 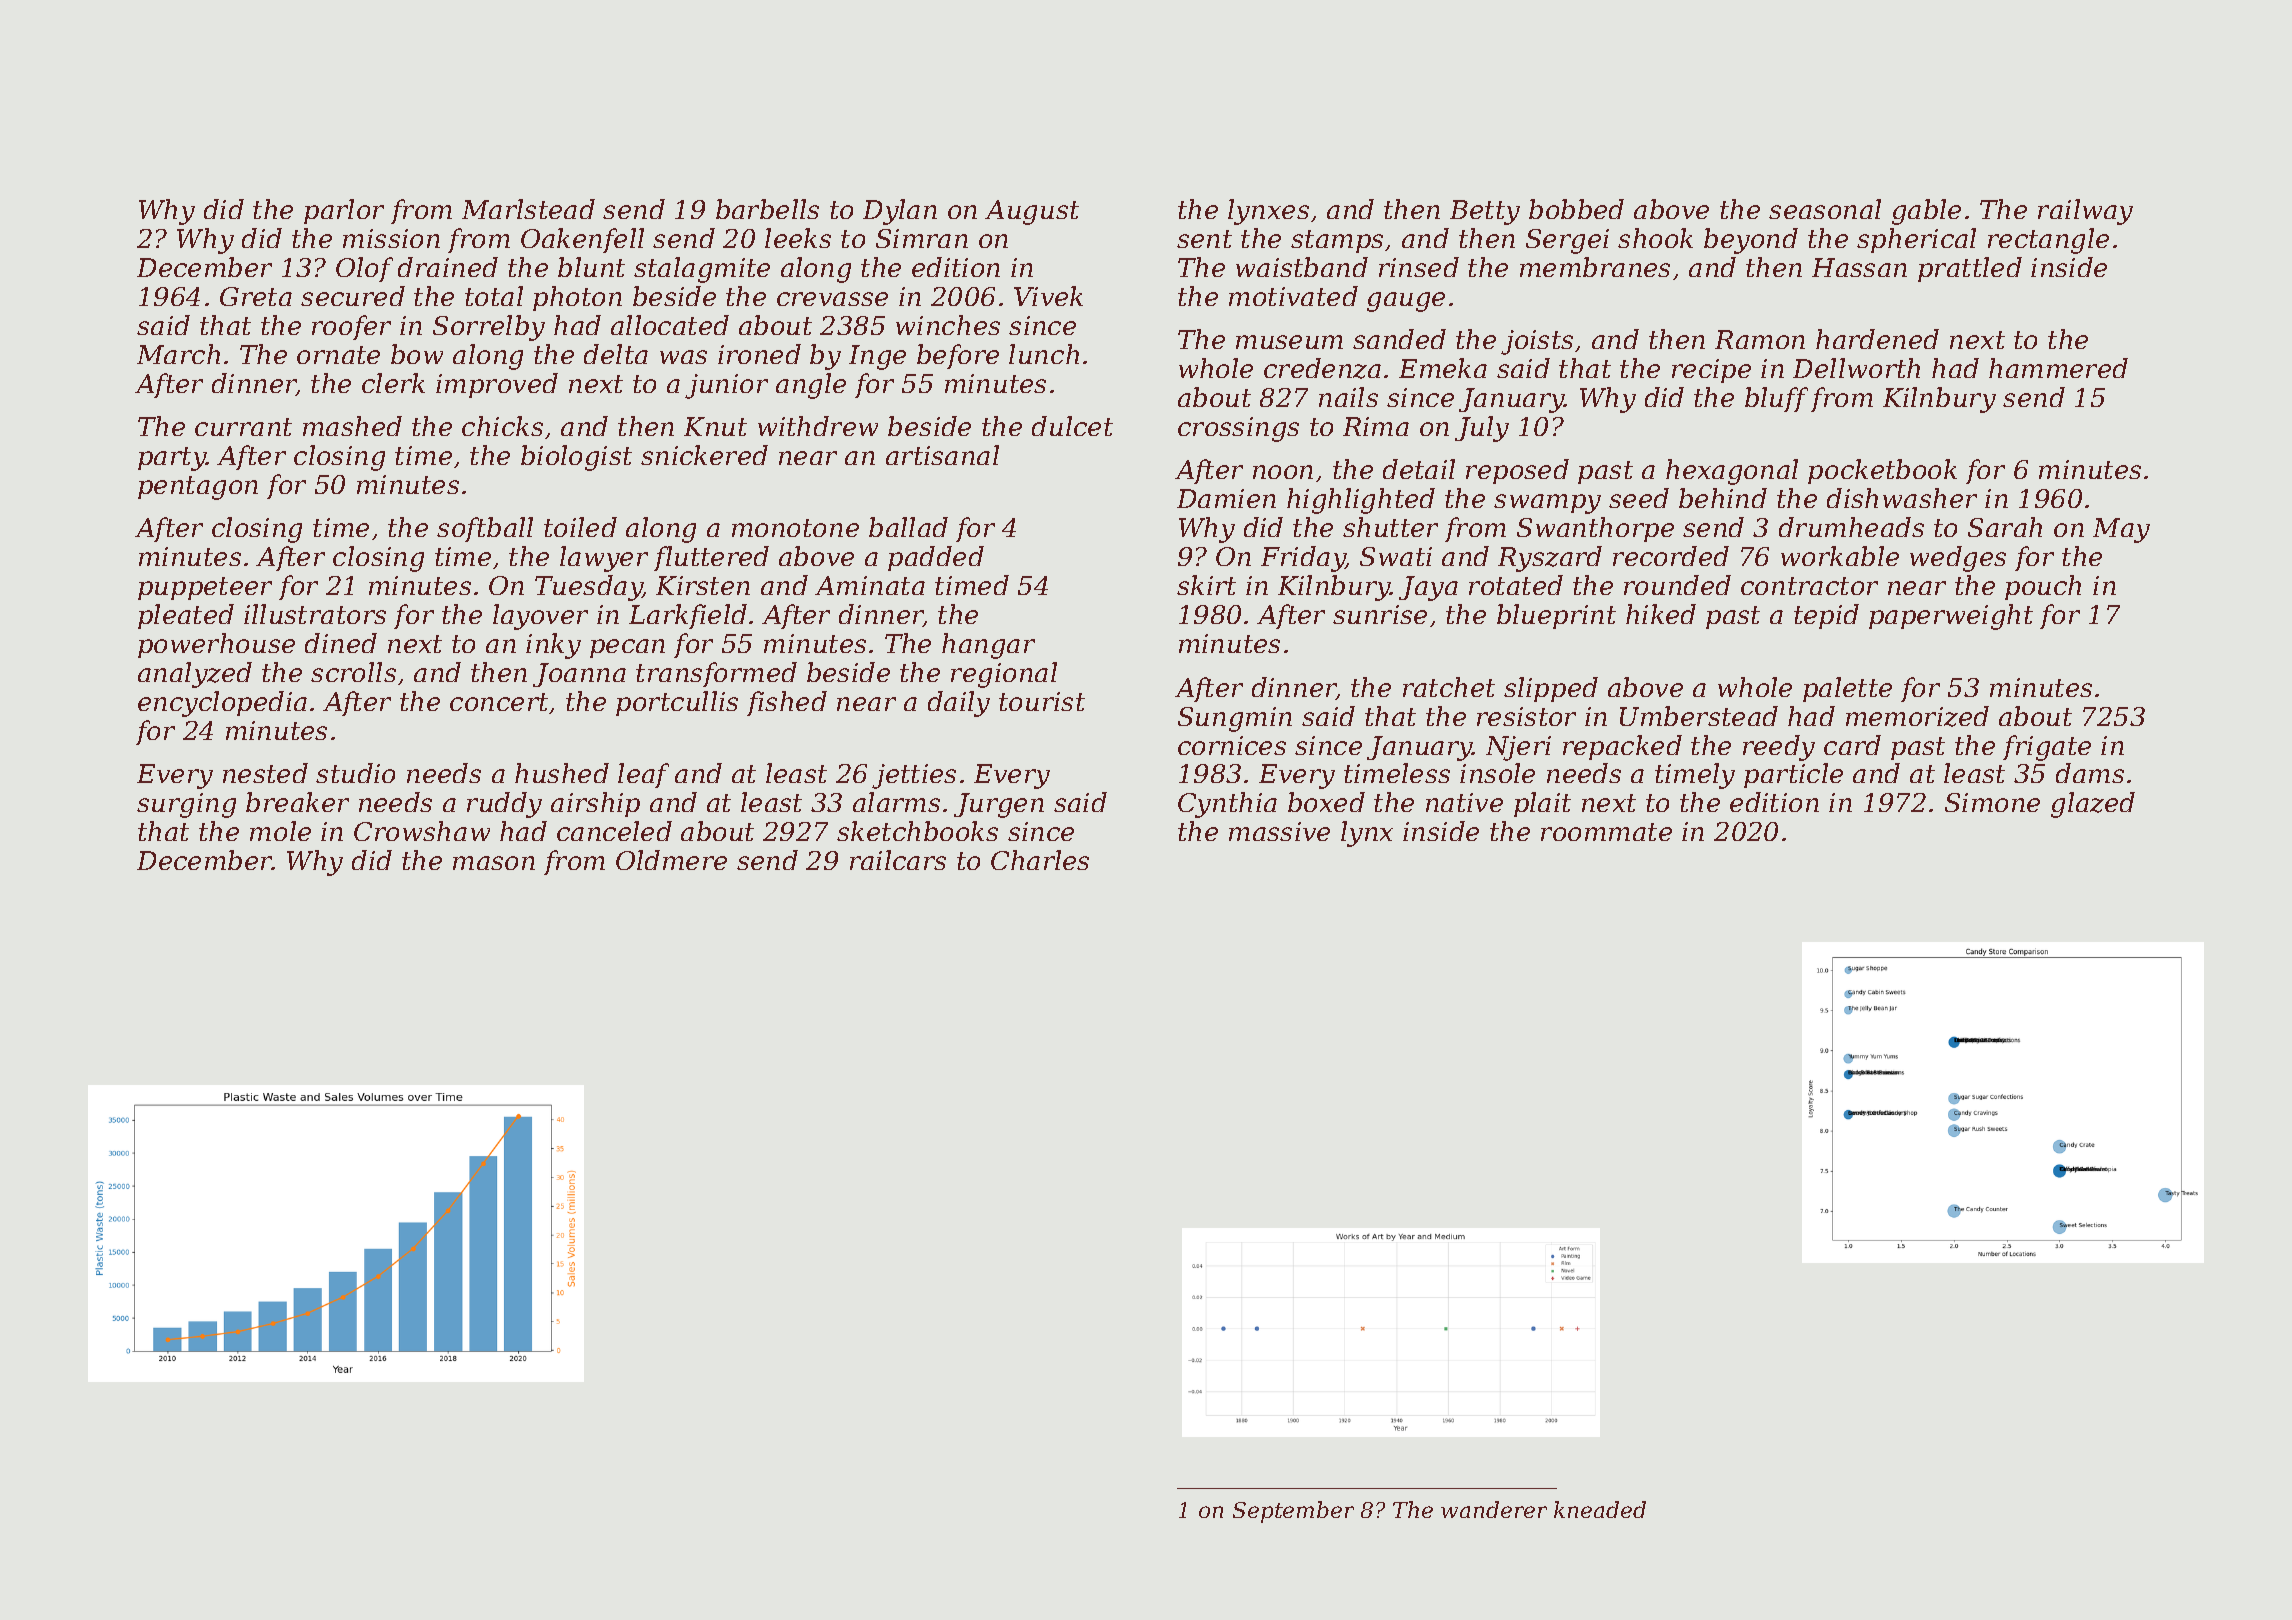 What do you see at coordinates (671, 860) in the page?
I see `Oldmere` at bounding box center [671, 860].
